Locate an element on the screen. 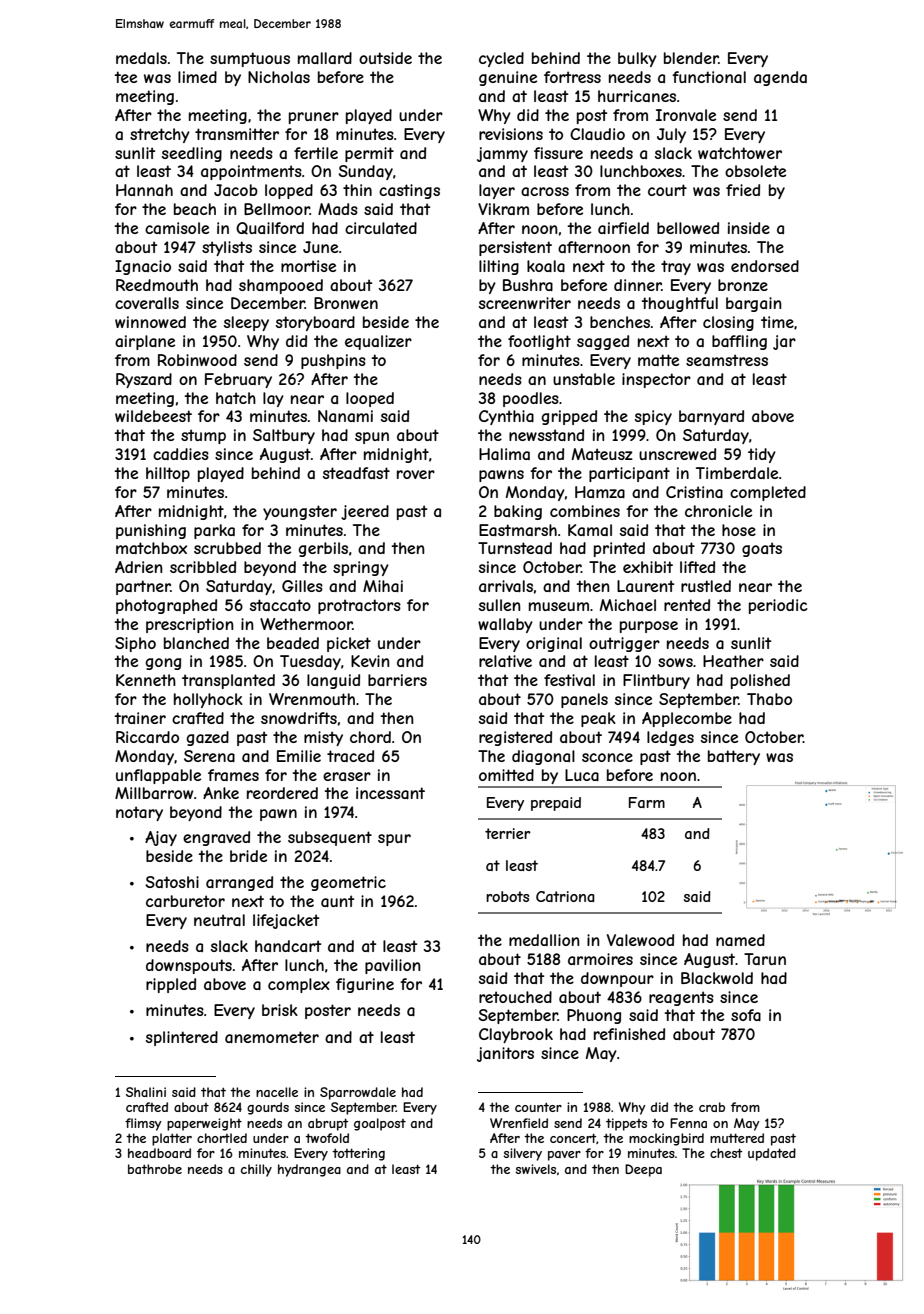 This screenshot has width=924, height=1314. Shalini is located at coordinates (146, 1092).
